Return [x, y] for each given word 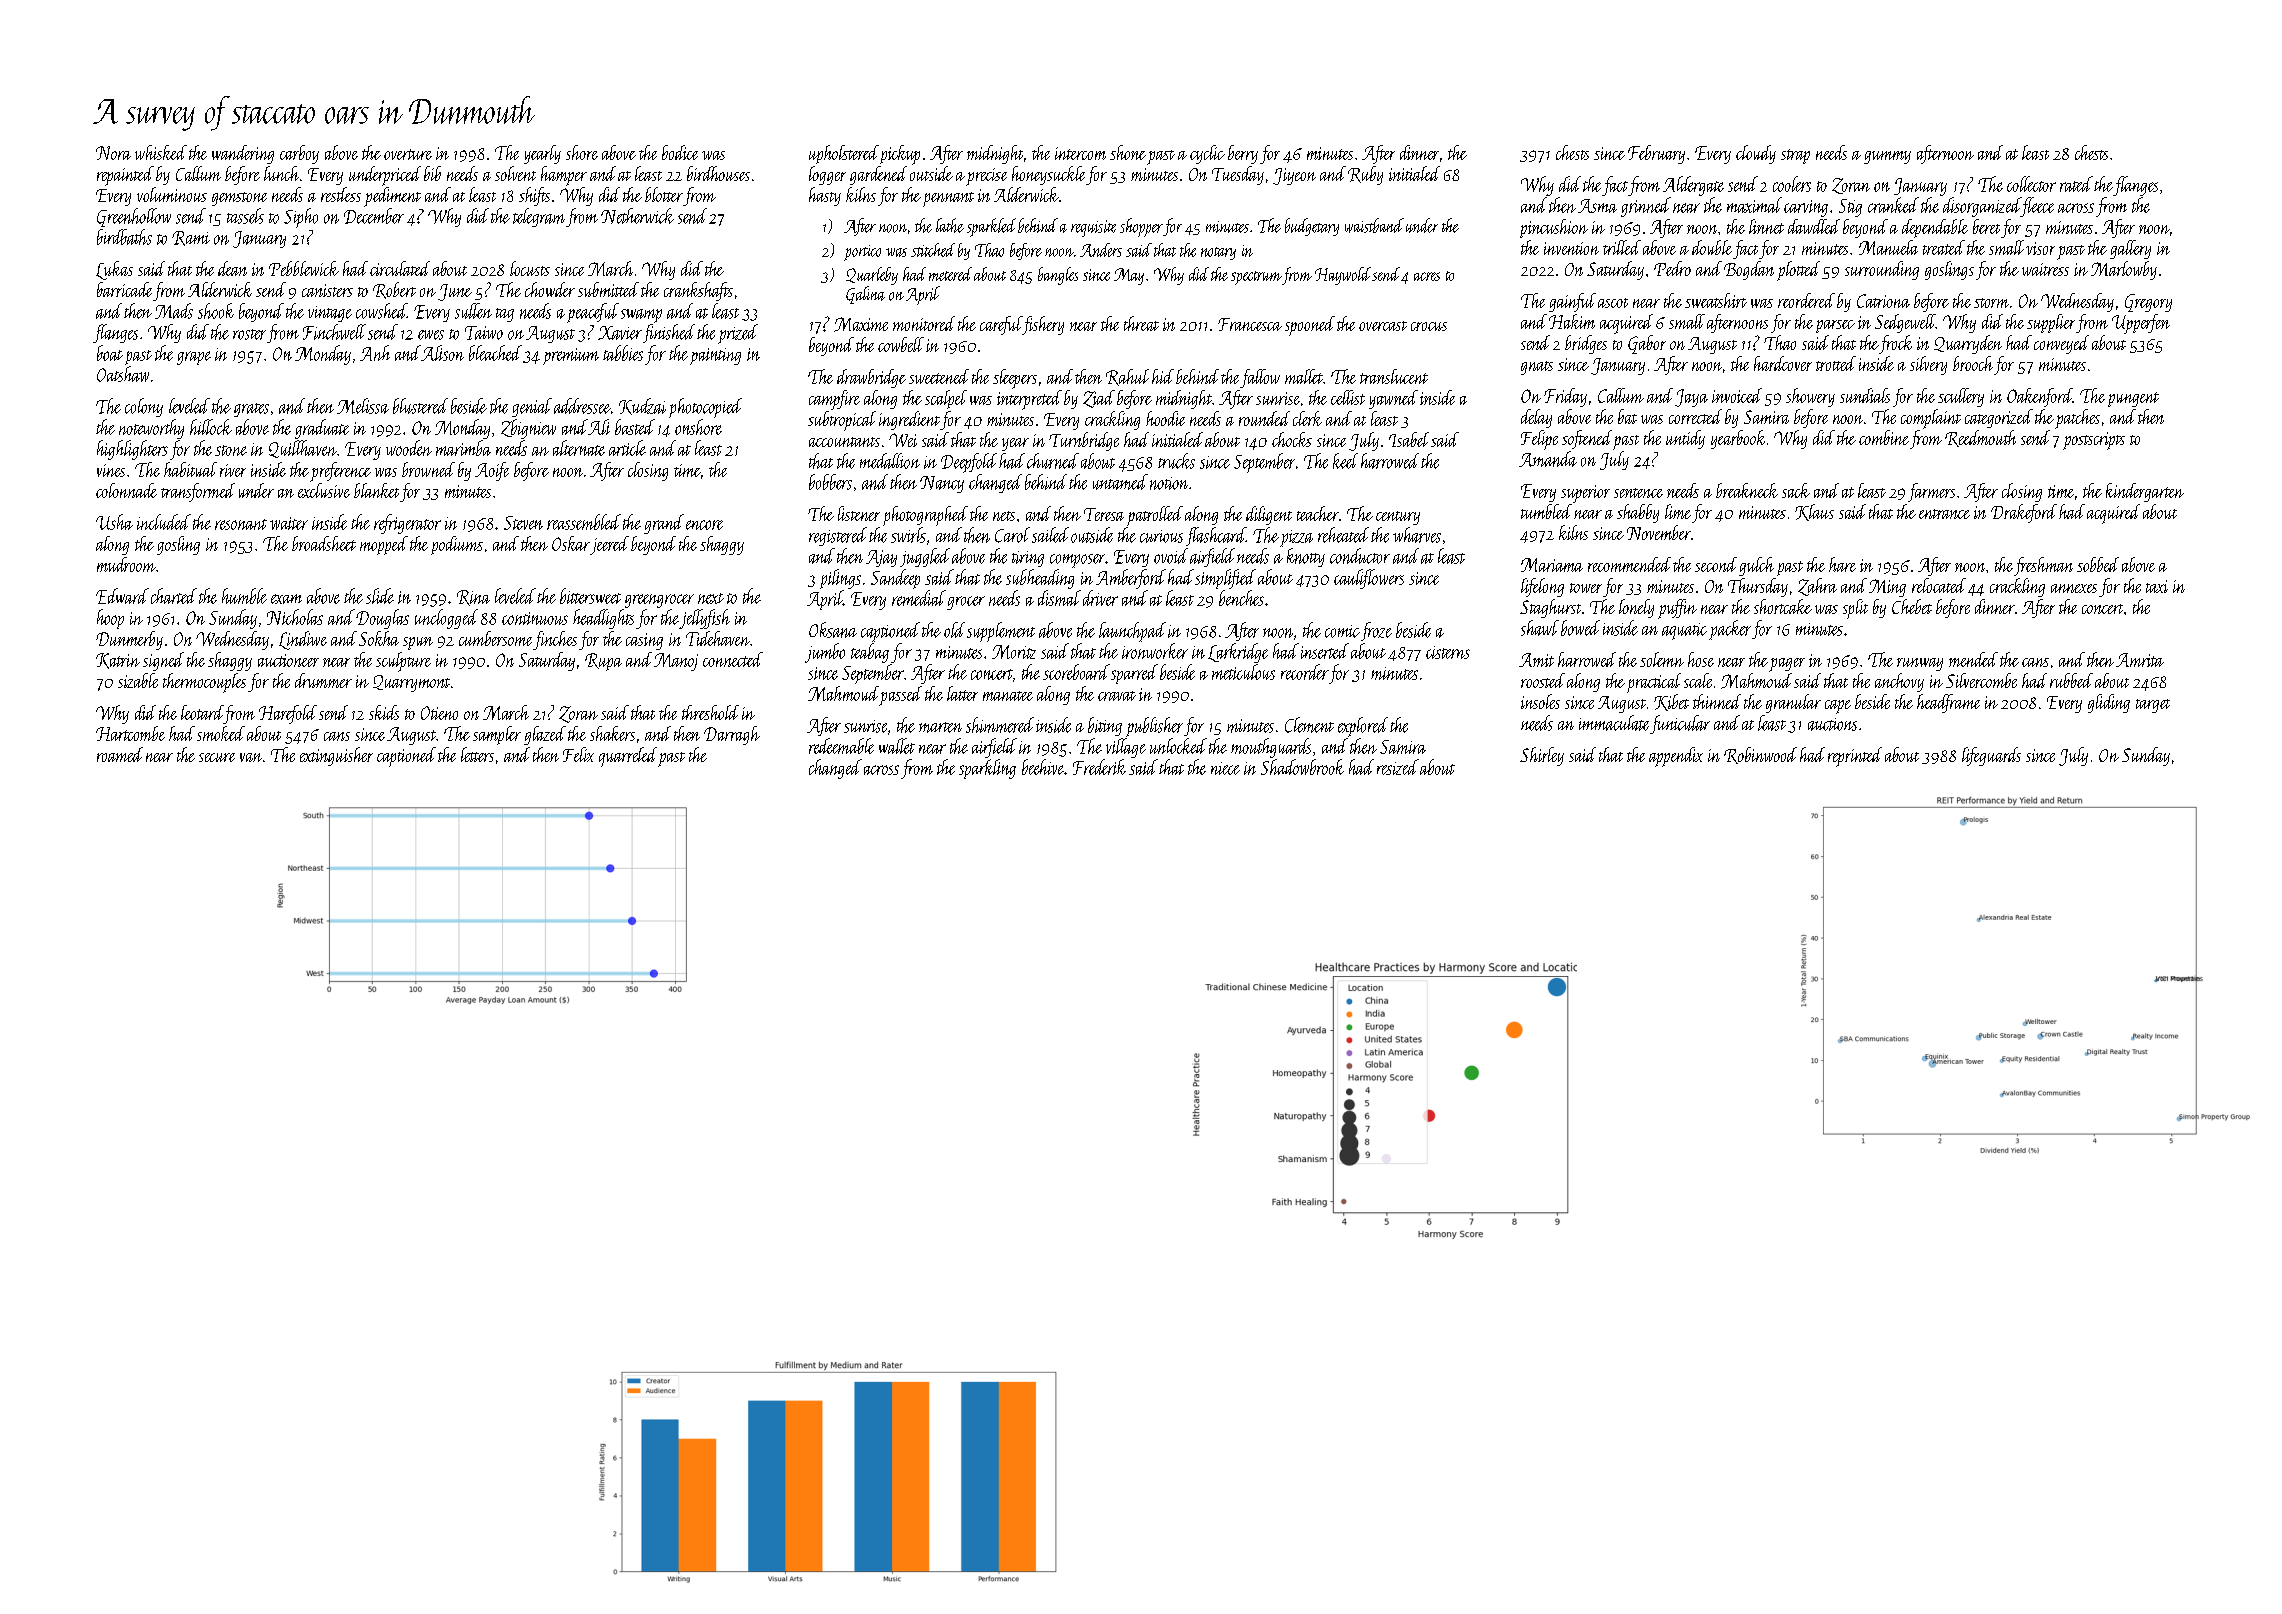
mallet [1304, 376]
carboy [299, 154]
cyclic [1207, 154]
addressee [582, 406]
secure [217, 757]
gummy [1887, 157]
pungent [2133, 399]
